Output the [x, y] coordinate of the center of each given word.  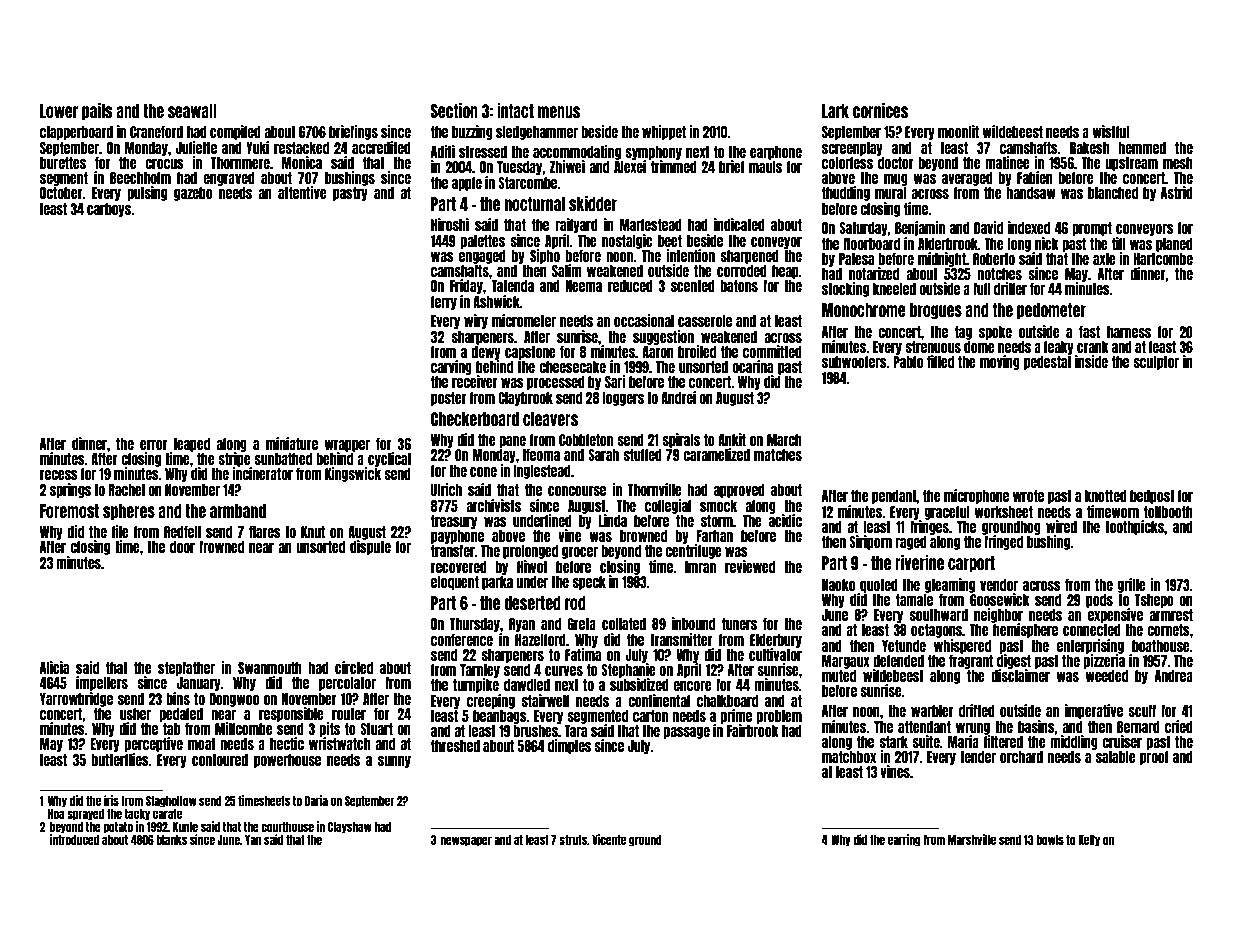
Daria [316, 800]
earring [904, 840]
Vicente [609, 839]
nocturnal [535, 204]
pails [97, 111]
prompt [1092, 229]
